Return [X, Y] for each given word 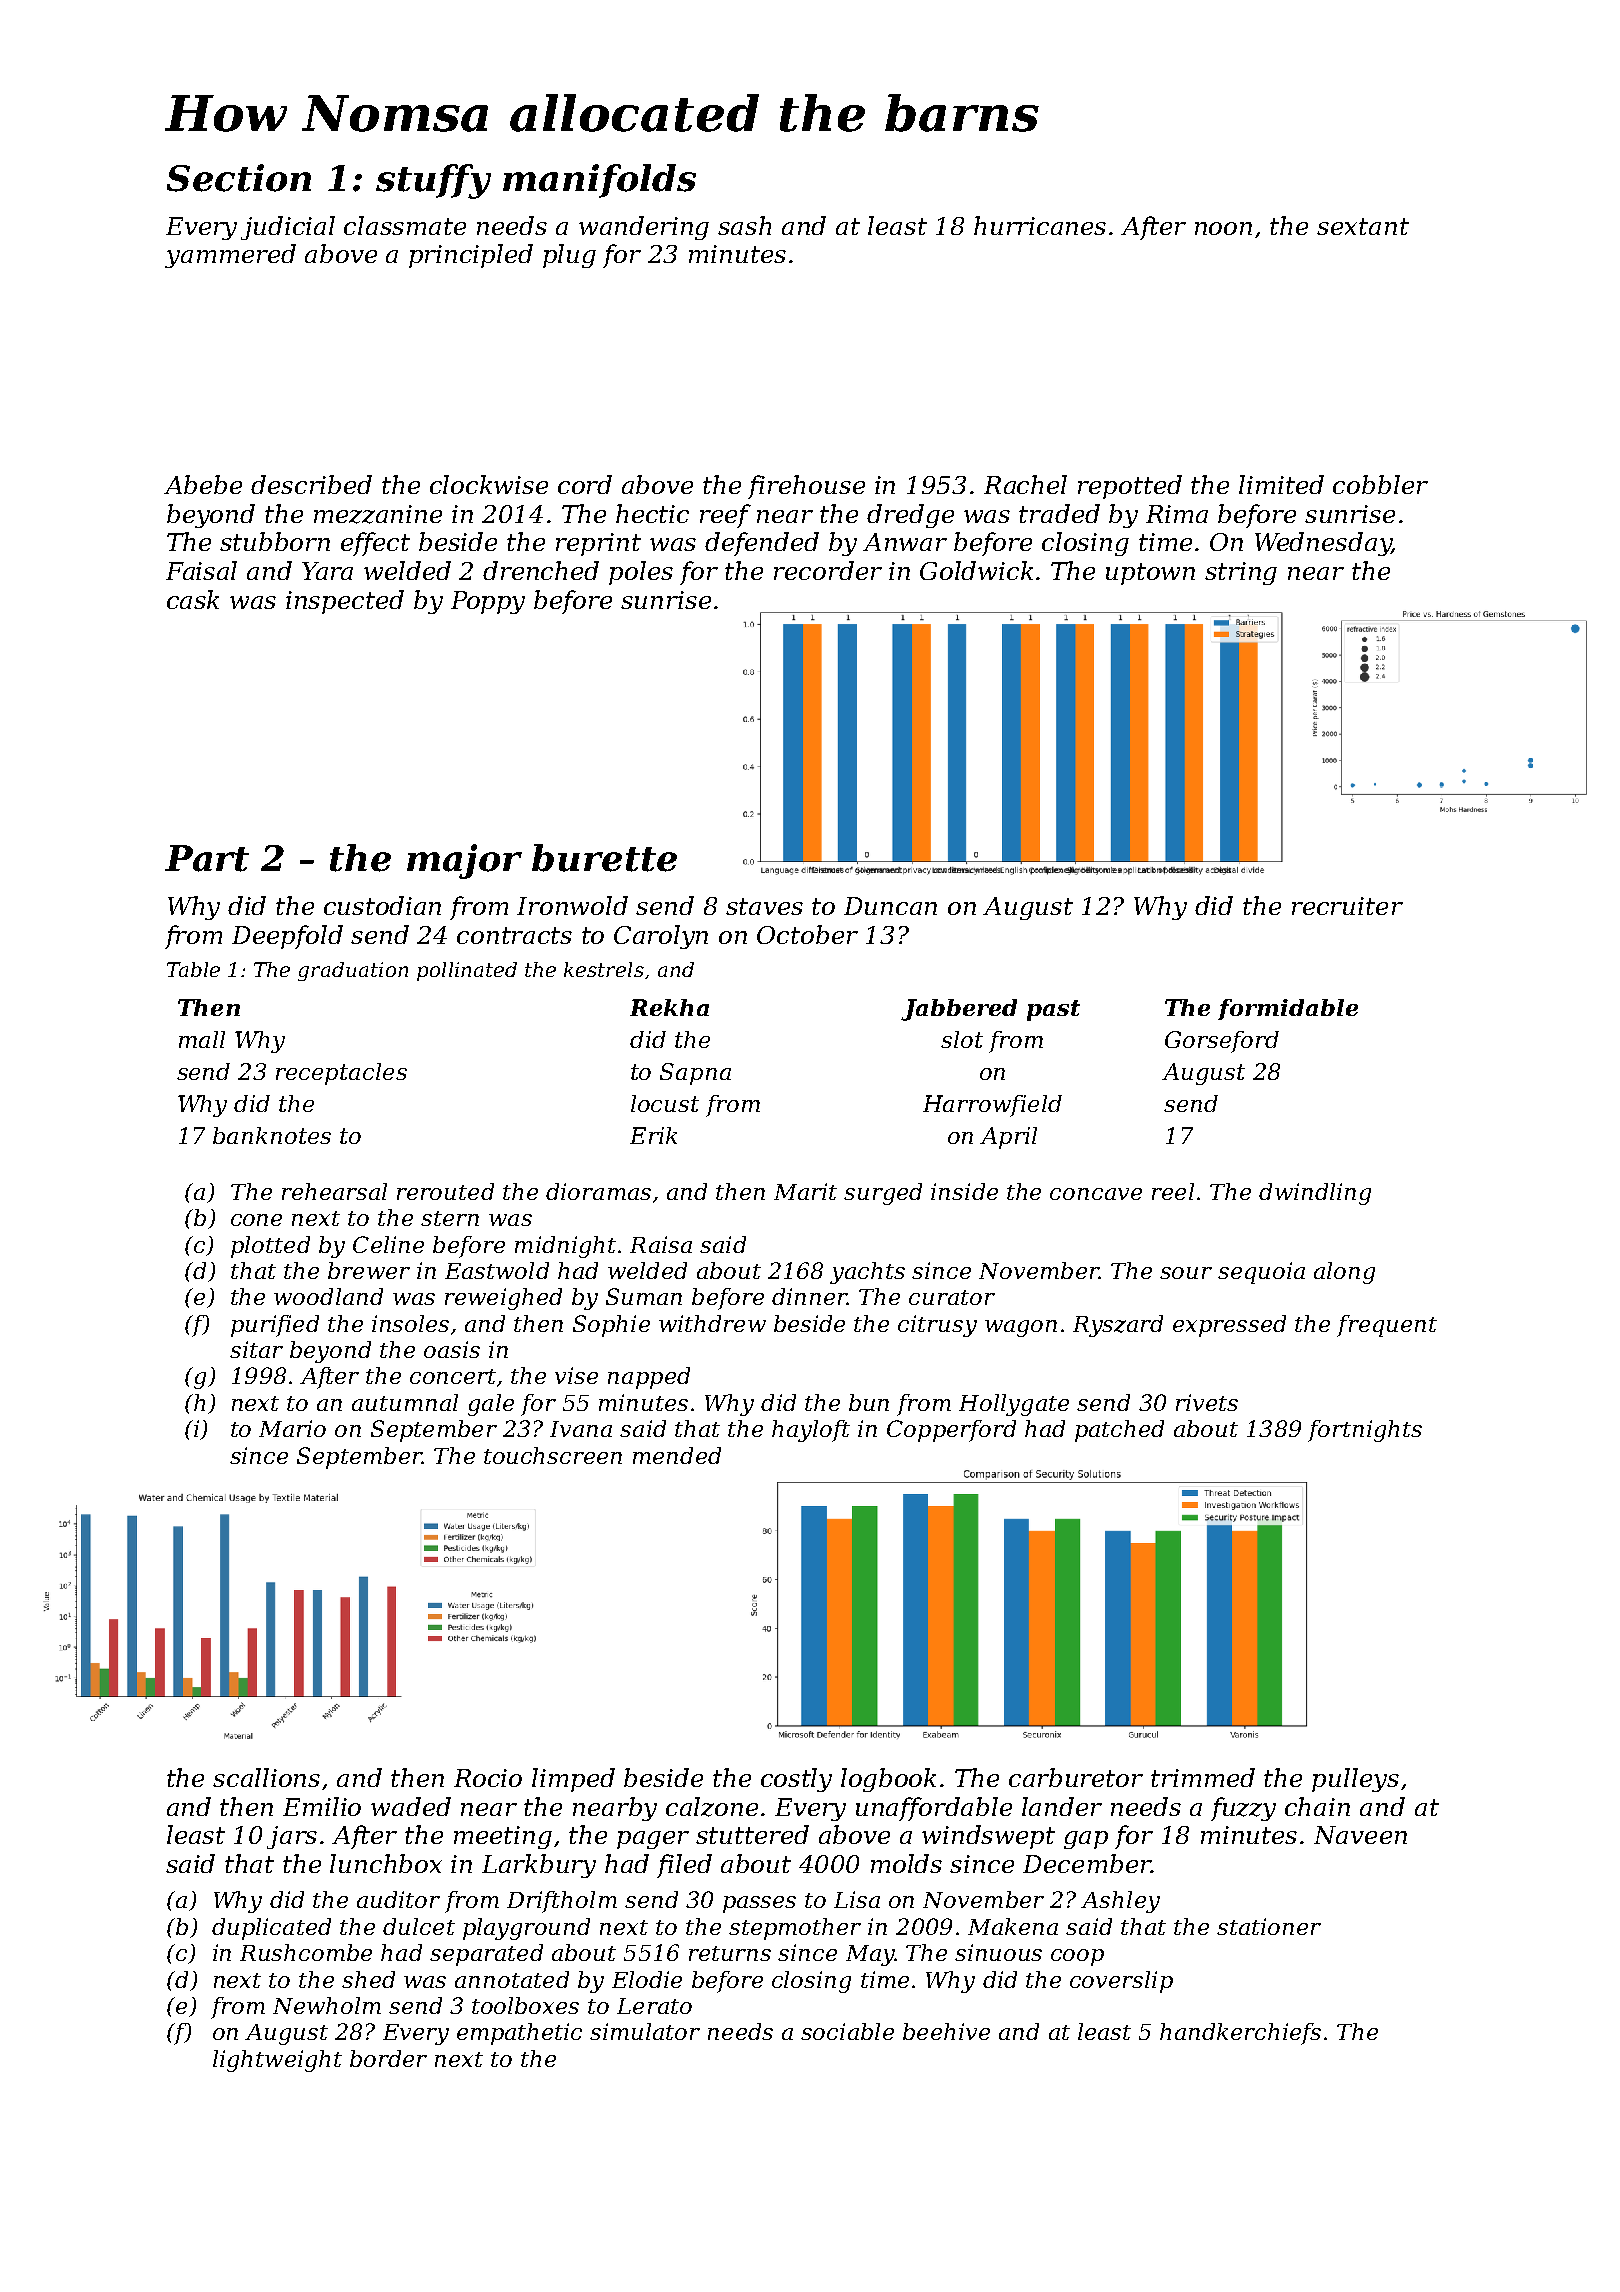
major [464, 861]
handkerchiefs [1240, 2034]
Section [239, 178]
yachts [867, 1273]
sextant [1363, 226]
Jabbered [959, 1010]
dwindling [1315, 1194]
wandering [644, 228]
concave [1096, 1194]
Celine [388, 1244]
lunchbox [386, 1863]
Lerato [654, 2006]
